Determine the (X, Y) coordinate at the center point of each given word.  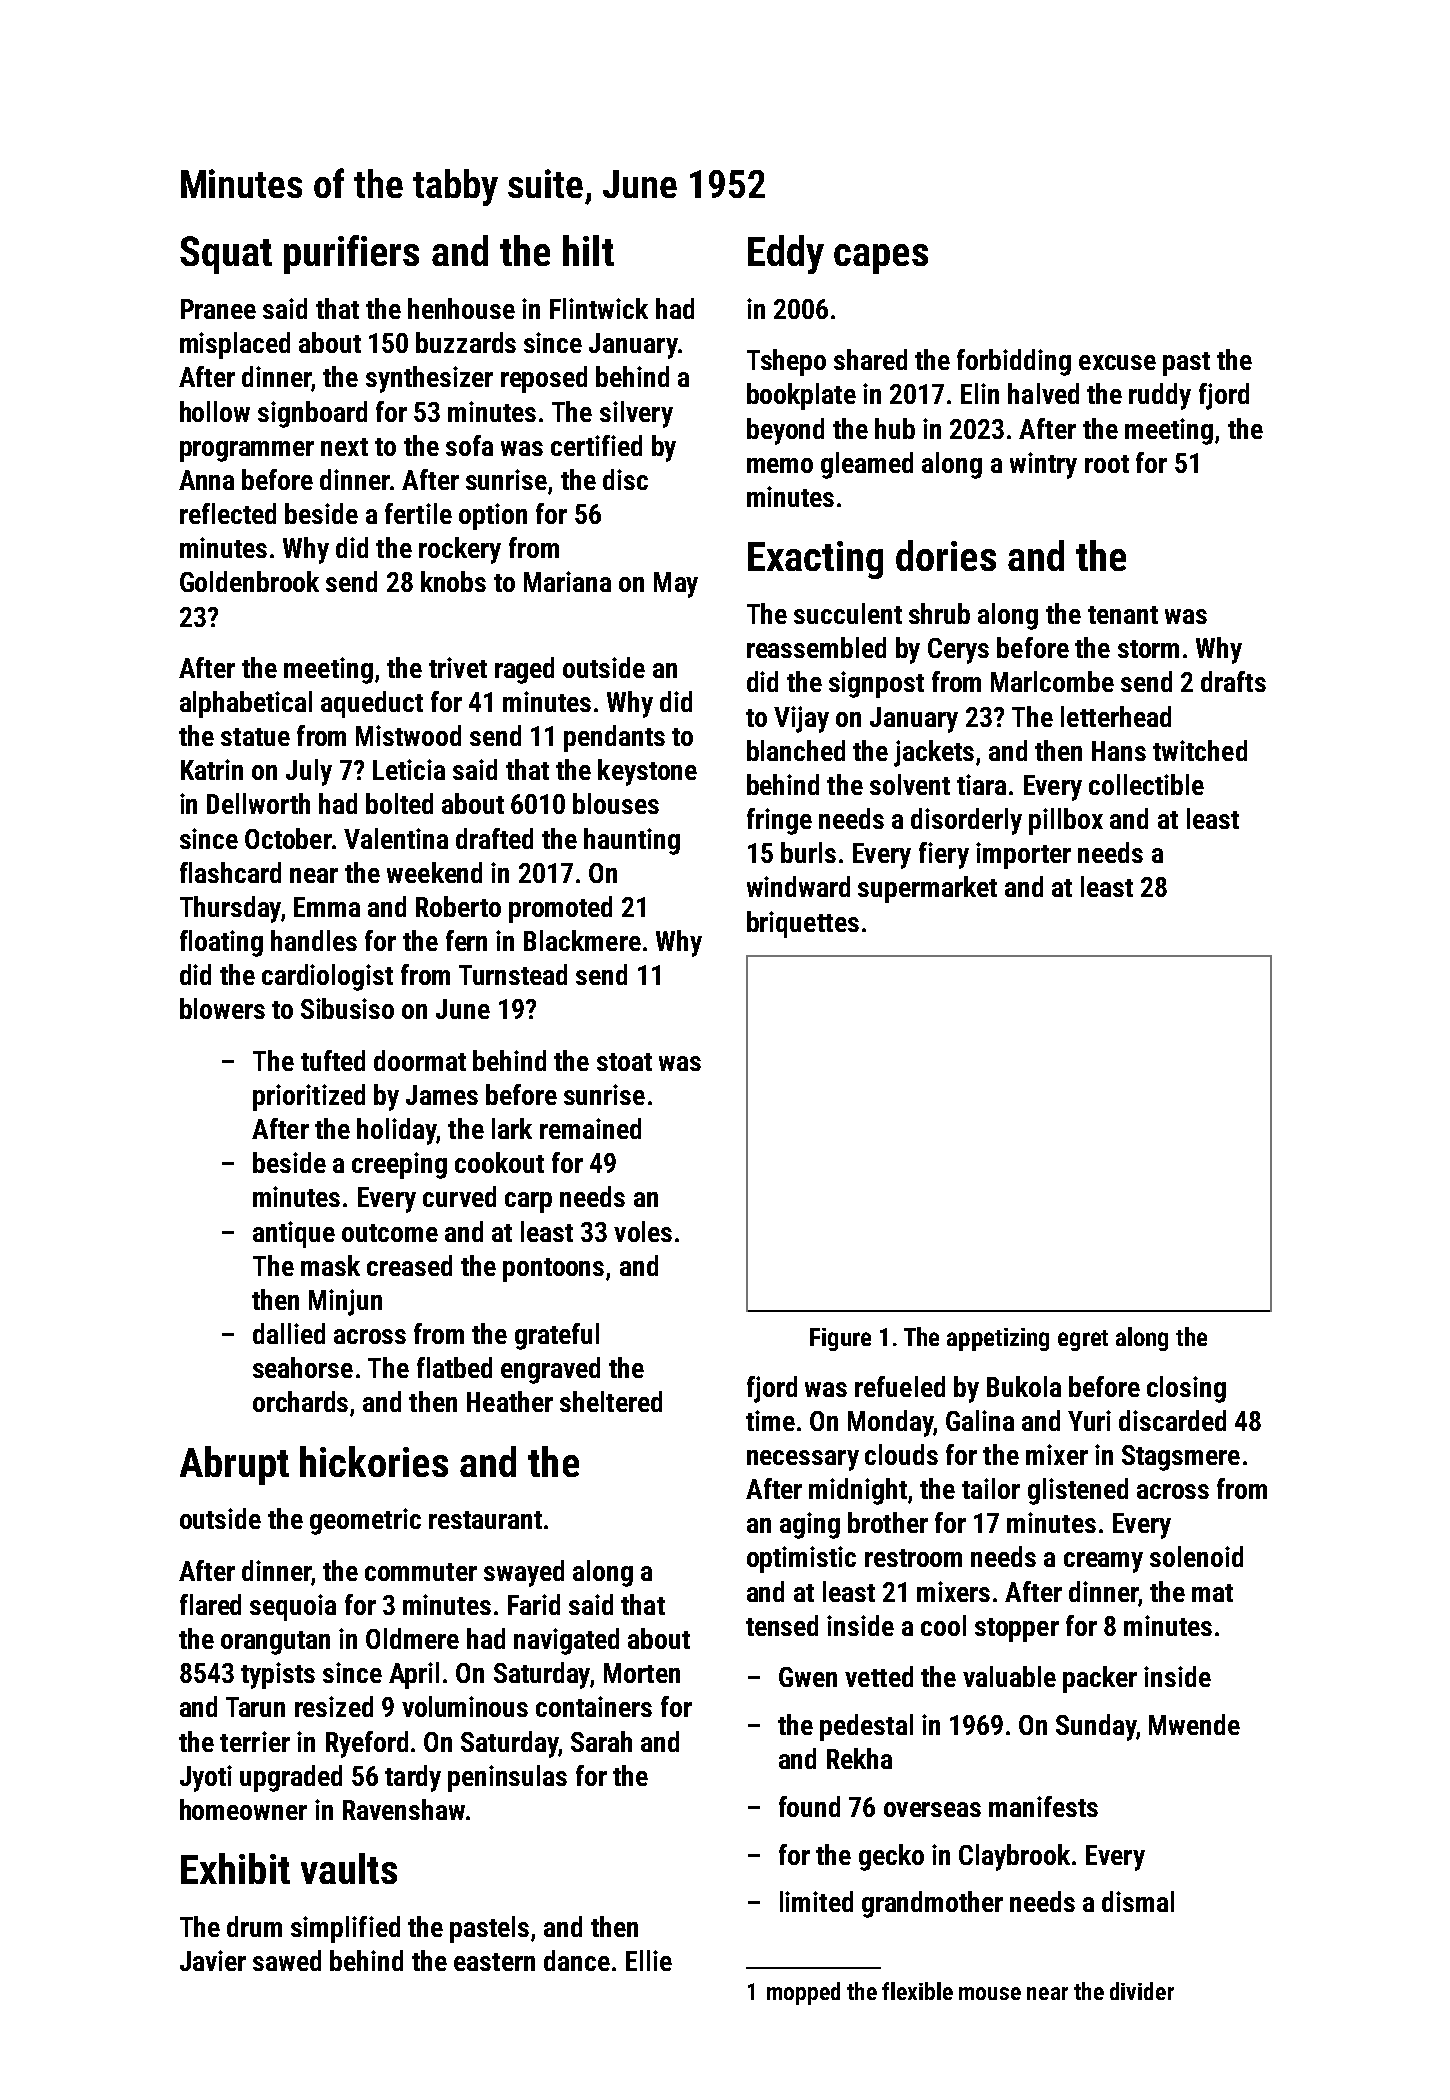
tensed (782, 1625)
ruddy (1160, 396)
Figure (840, 1339)
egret (1083, 1340)
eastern (494, 1962)
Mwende (1194, 1724)
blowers (222, 1008)
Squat (226, 255)
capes (881, 259)
